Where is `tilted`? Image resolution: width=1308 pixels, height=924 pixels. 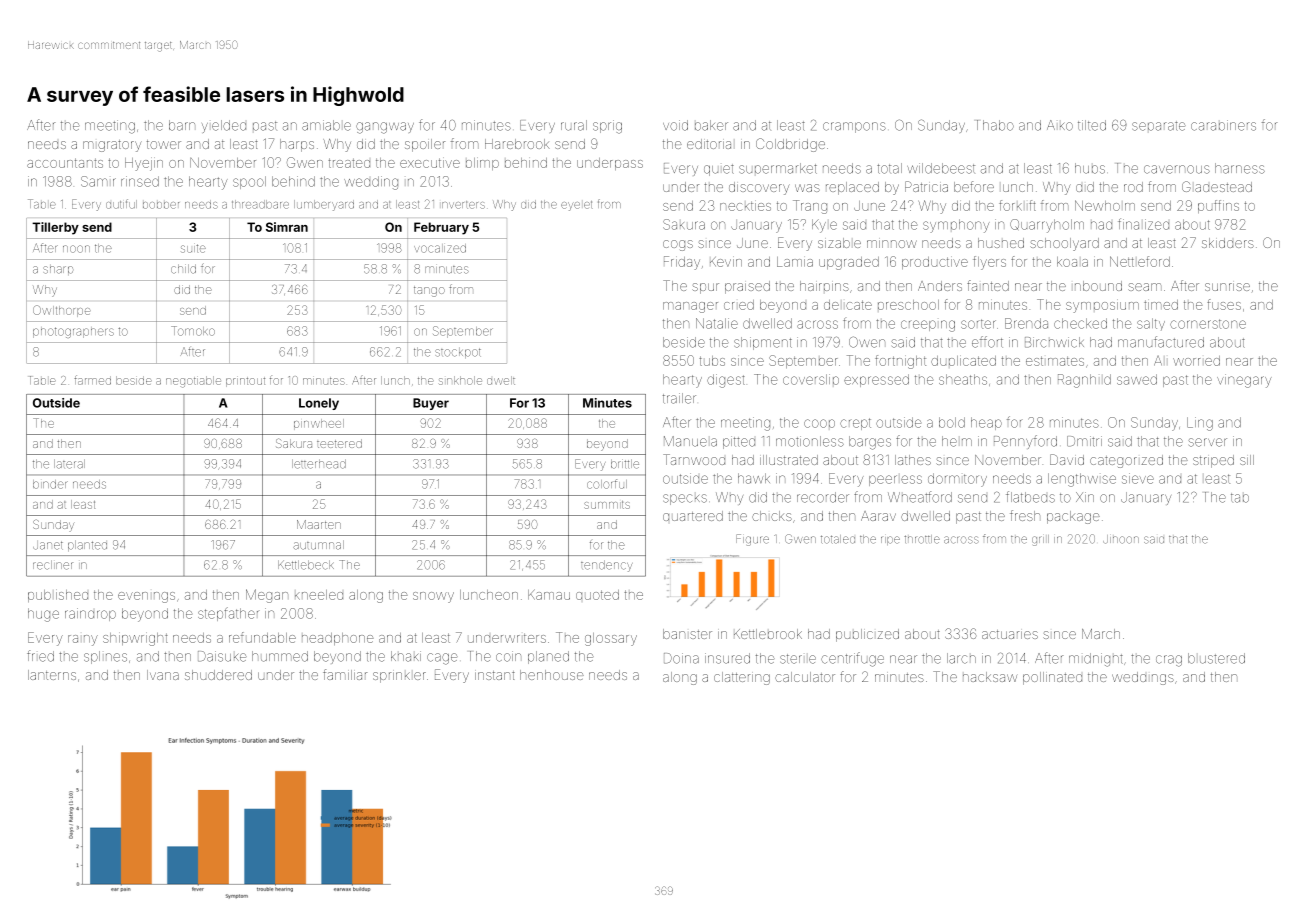 tilted is located at coordinates (1092, 125).
